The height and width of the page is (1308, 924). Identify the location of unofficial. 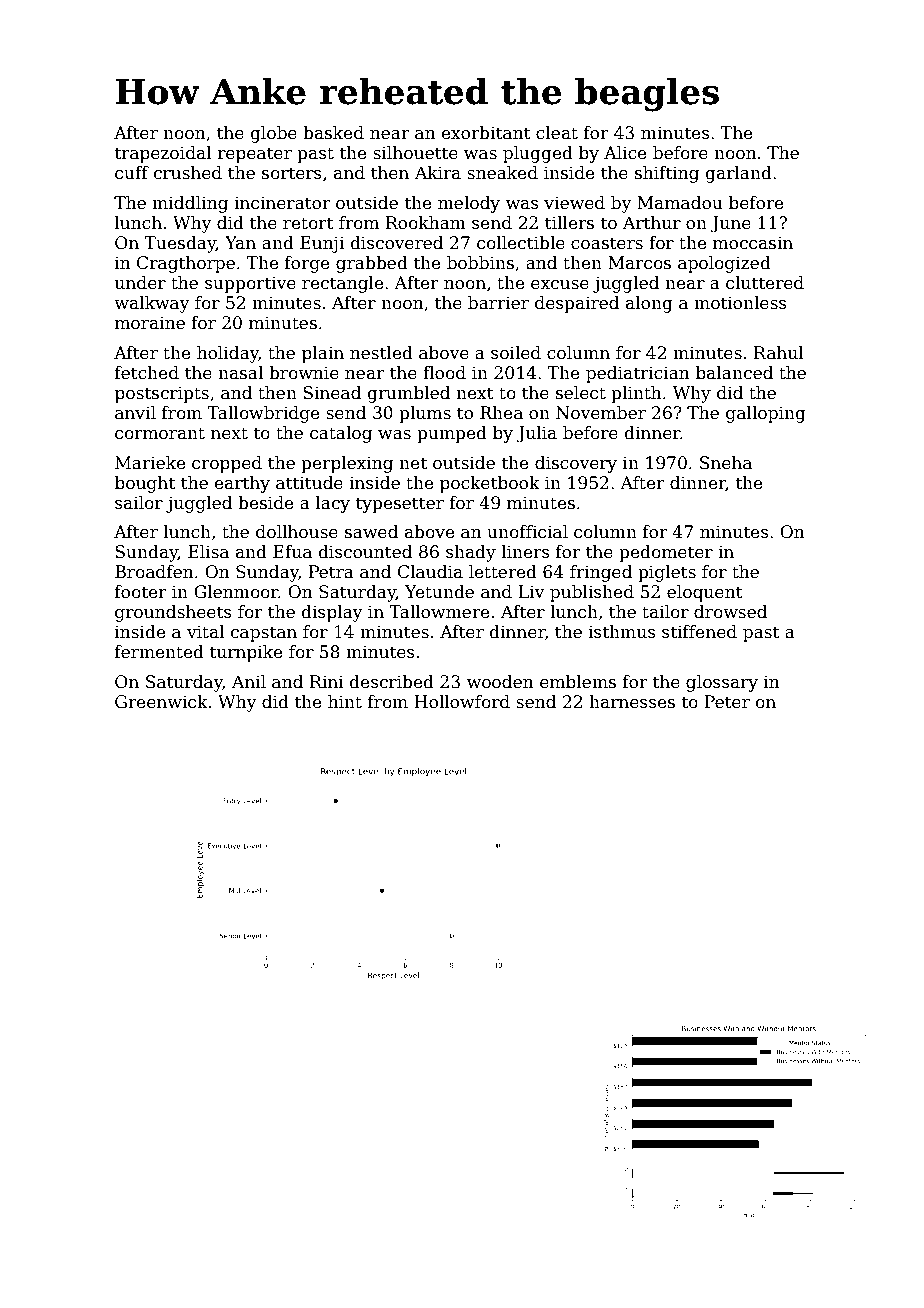
(527, 532).
